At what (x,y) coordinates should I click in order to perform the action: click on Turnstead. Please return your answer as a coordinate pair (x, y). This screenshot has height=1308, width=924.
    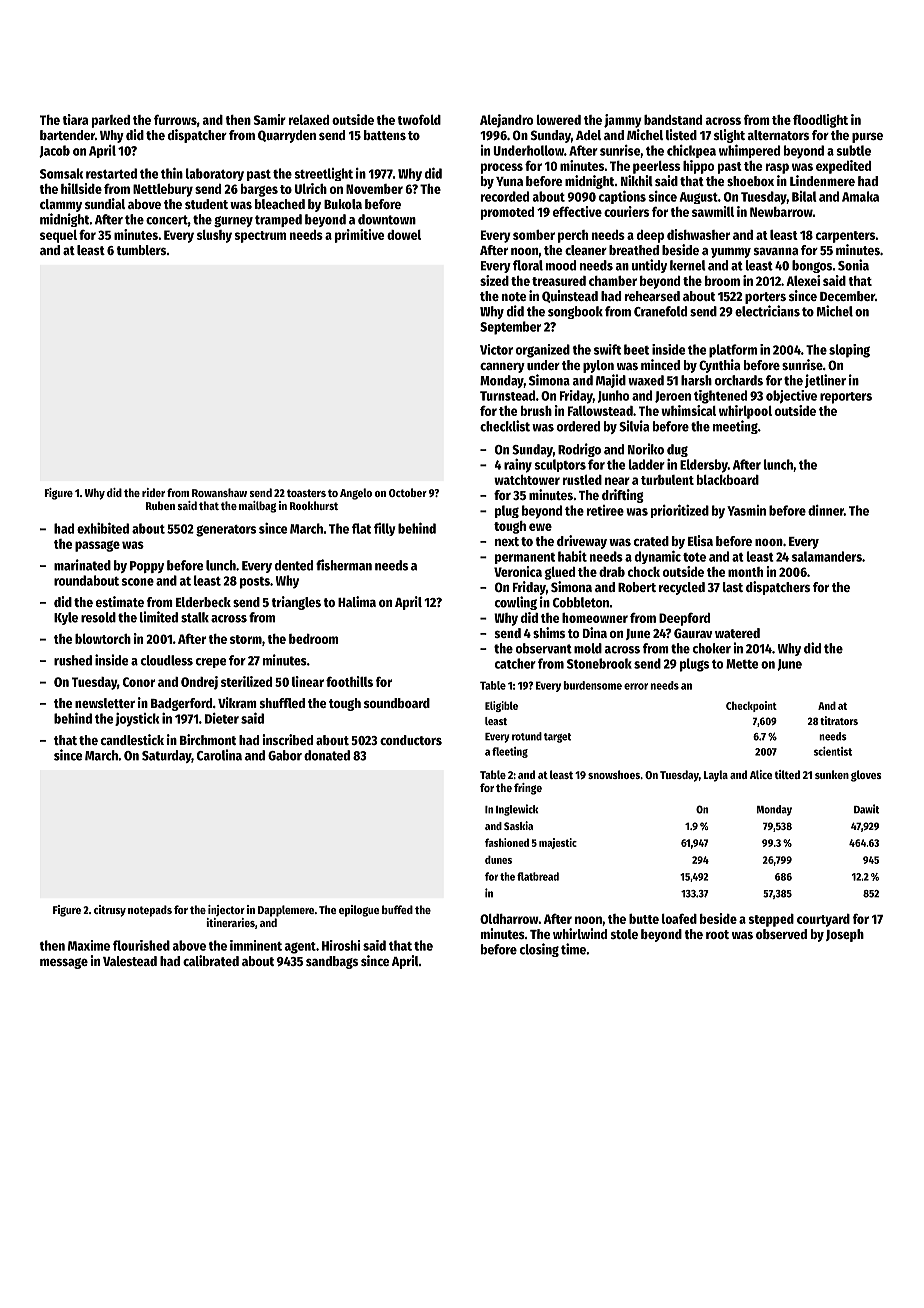
    Looking at the image, I should click on (507, 395).
